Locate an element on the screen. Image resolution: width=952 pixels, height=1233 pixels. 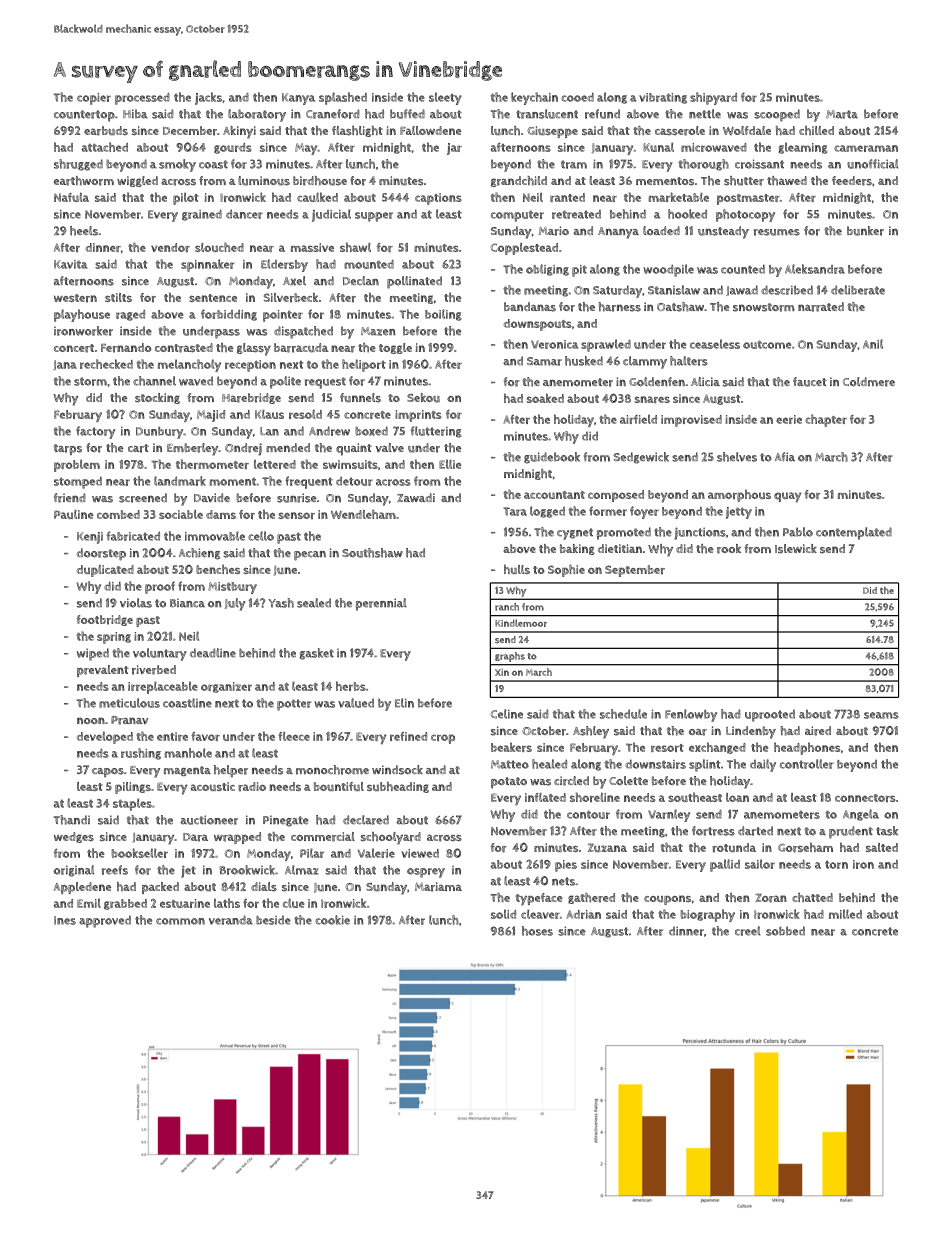
hulls is located at coordinates (517, 569).
